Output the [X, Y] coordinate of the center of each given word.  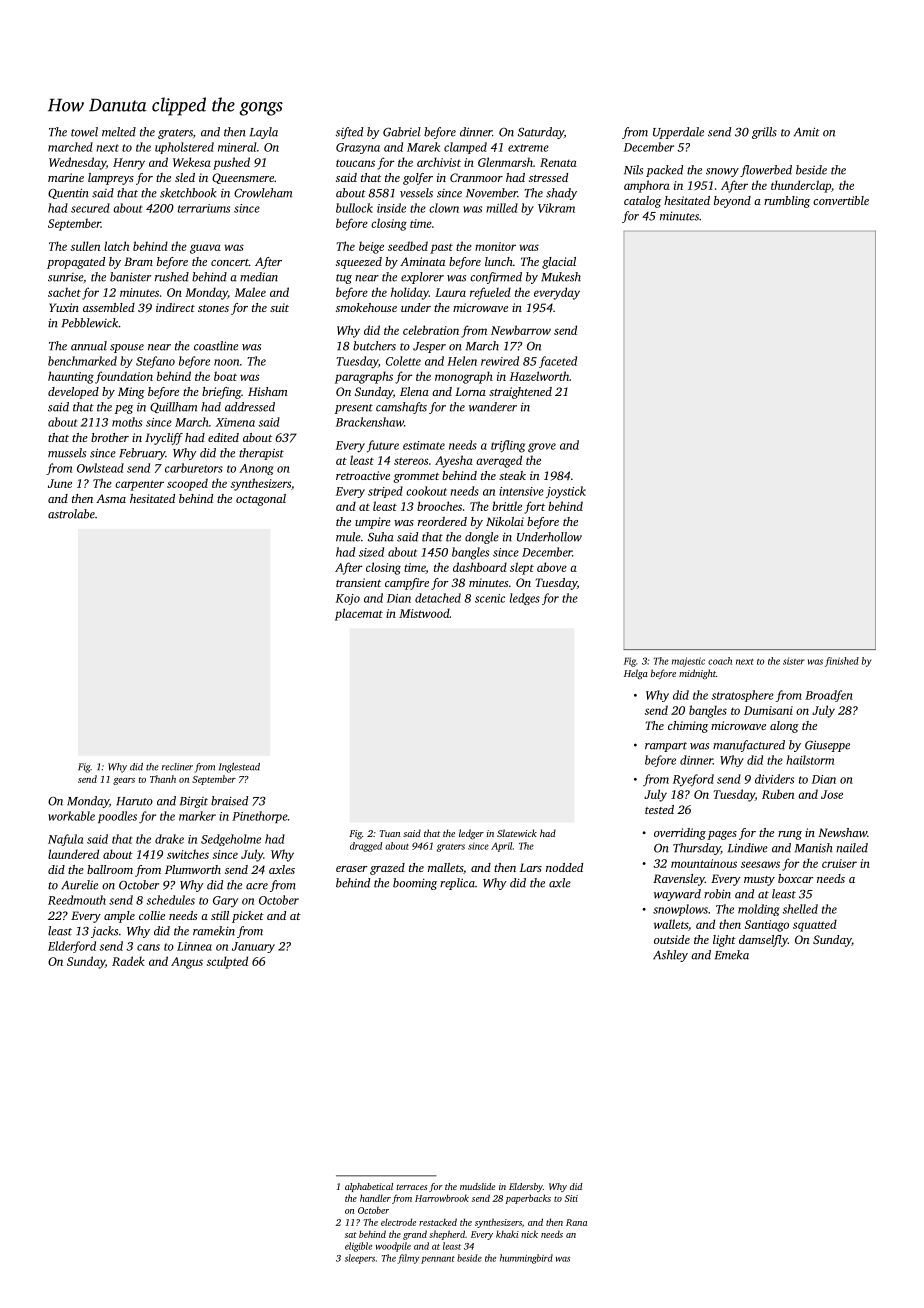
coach [720, 661]
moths [127, 422]
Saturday [541, 133]
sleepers [360, 1259]
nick [529, 1234]
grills [764, 133]
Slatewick [517, 833]
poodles [117, 817]
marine [66, 177]
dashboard [480, 567]
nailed [852, 848]
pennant [438, 1260]
